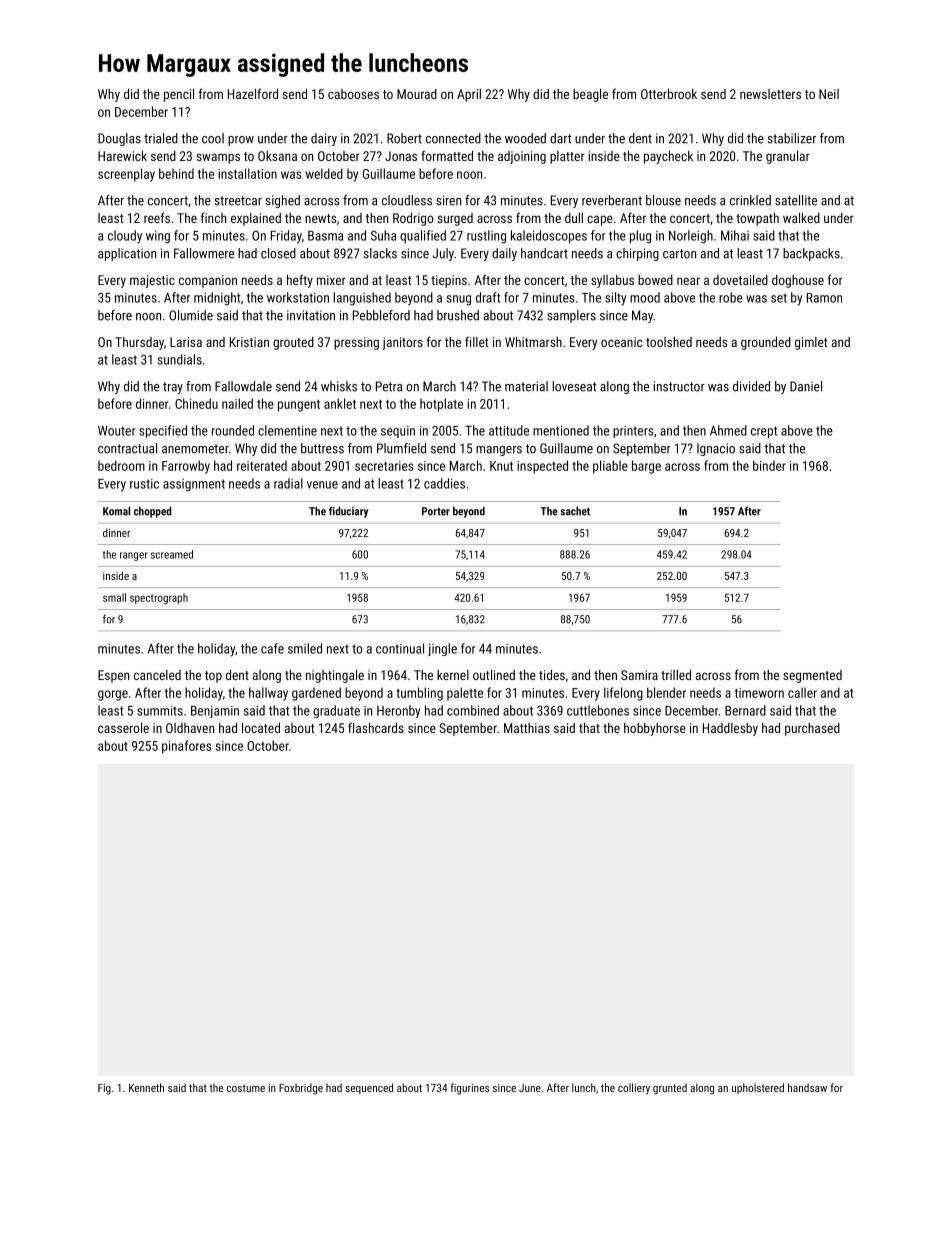 The width and height of the page is (952, 1233). Describe the element at coordinates (376, 727) in the page. I see `flashcards` at that location.
